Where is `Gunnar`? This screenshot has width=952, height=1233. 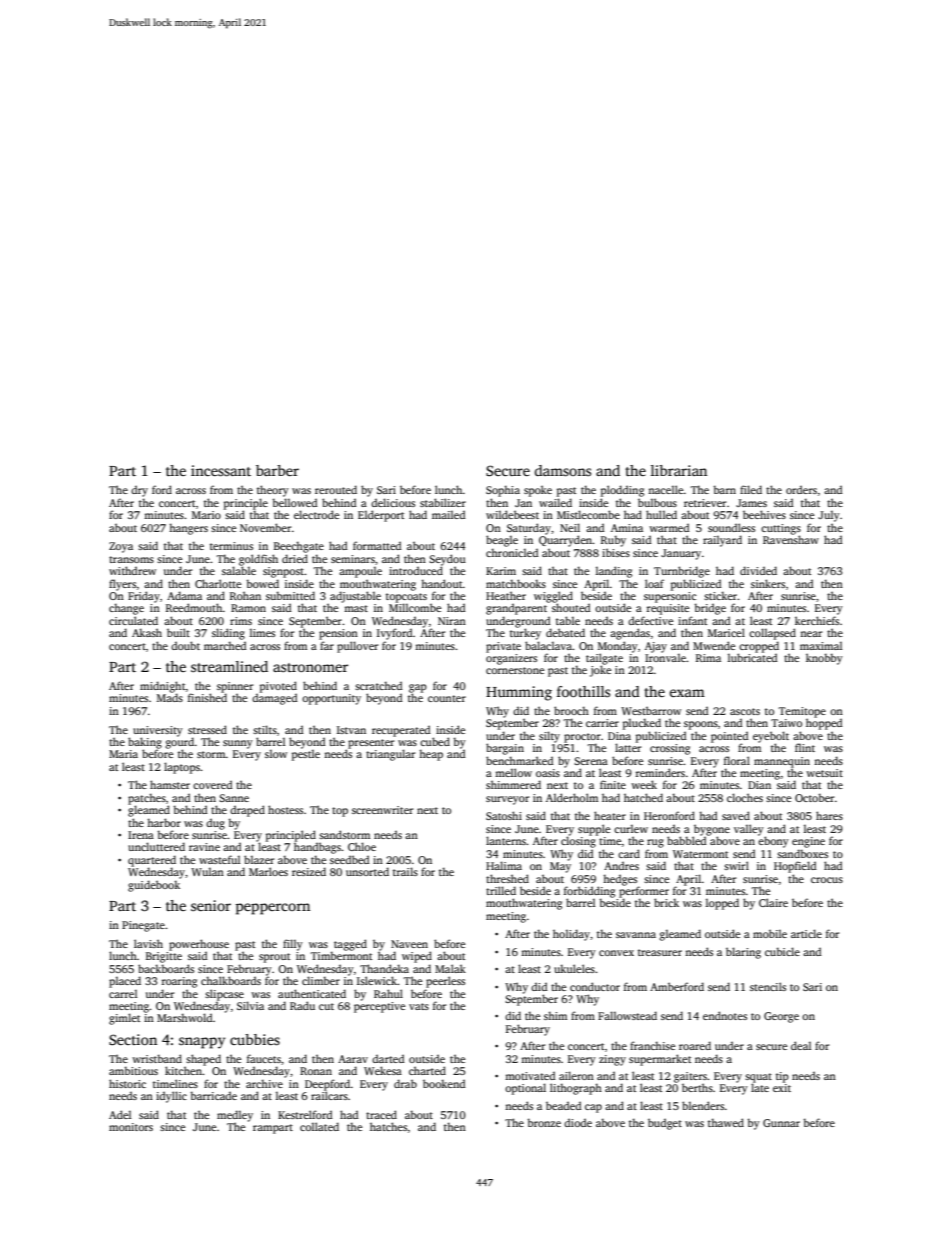 Gunnar is located at coordinates (781, 1123).
